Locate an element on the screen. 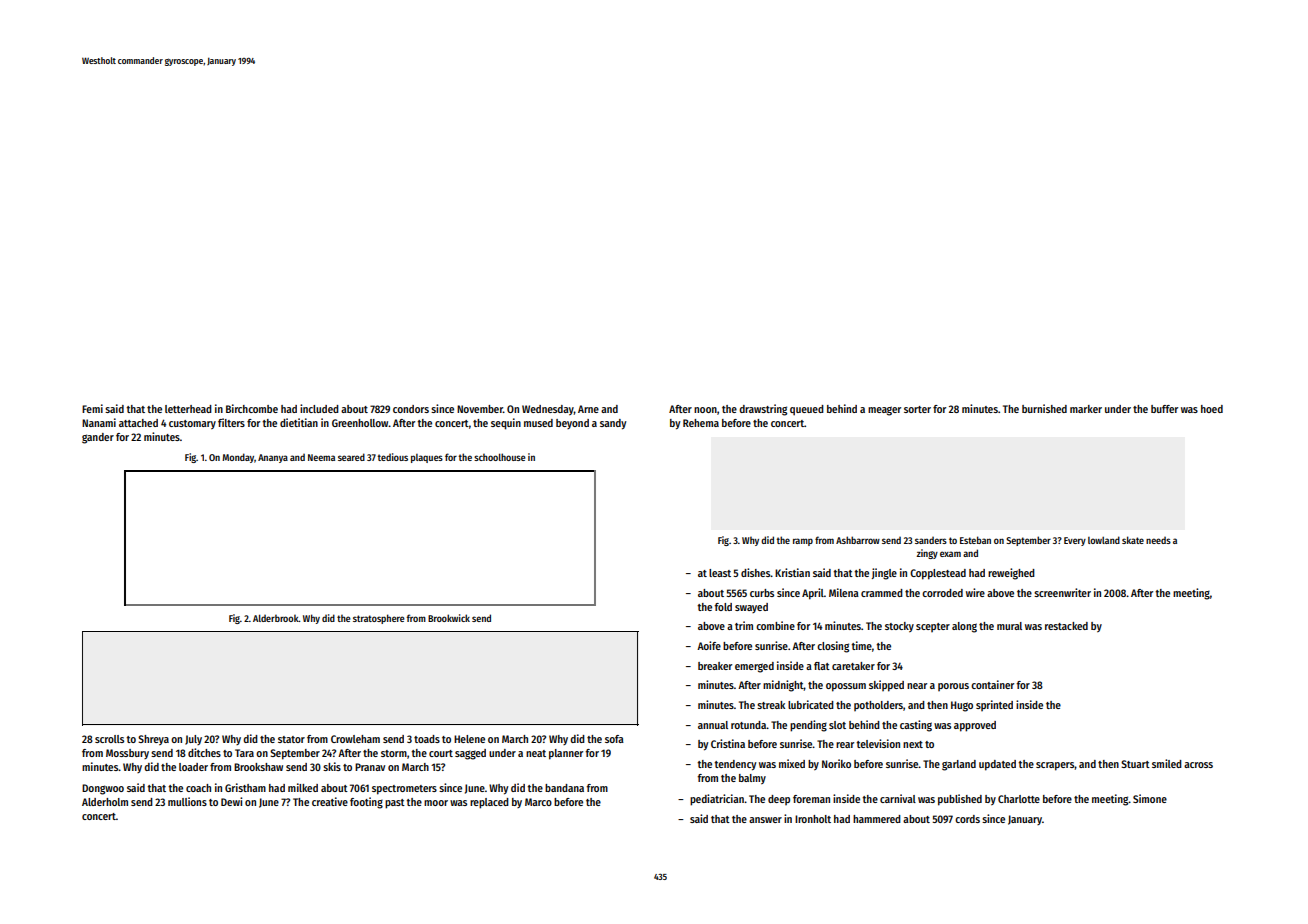 The height and width of the screenshot is (924, 1308). sofa is located at coordinates (614, 739).
